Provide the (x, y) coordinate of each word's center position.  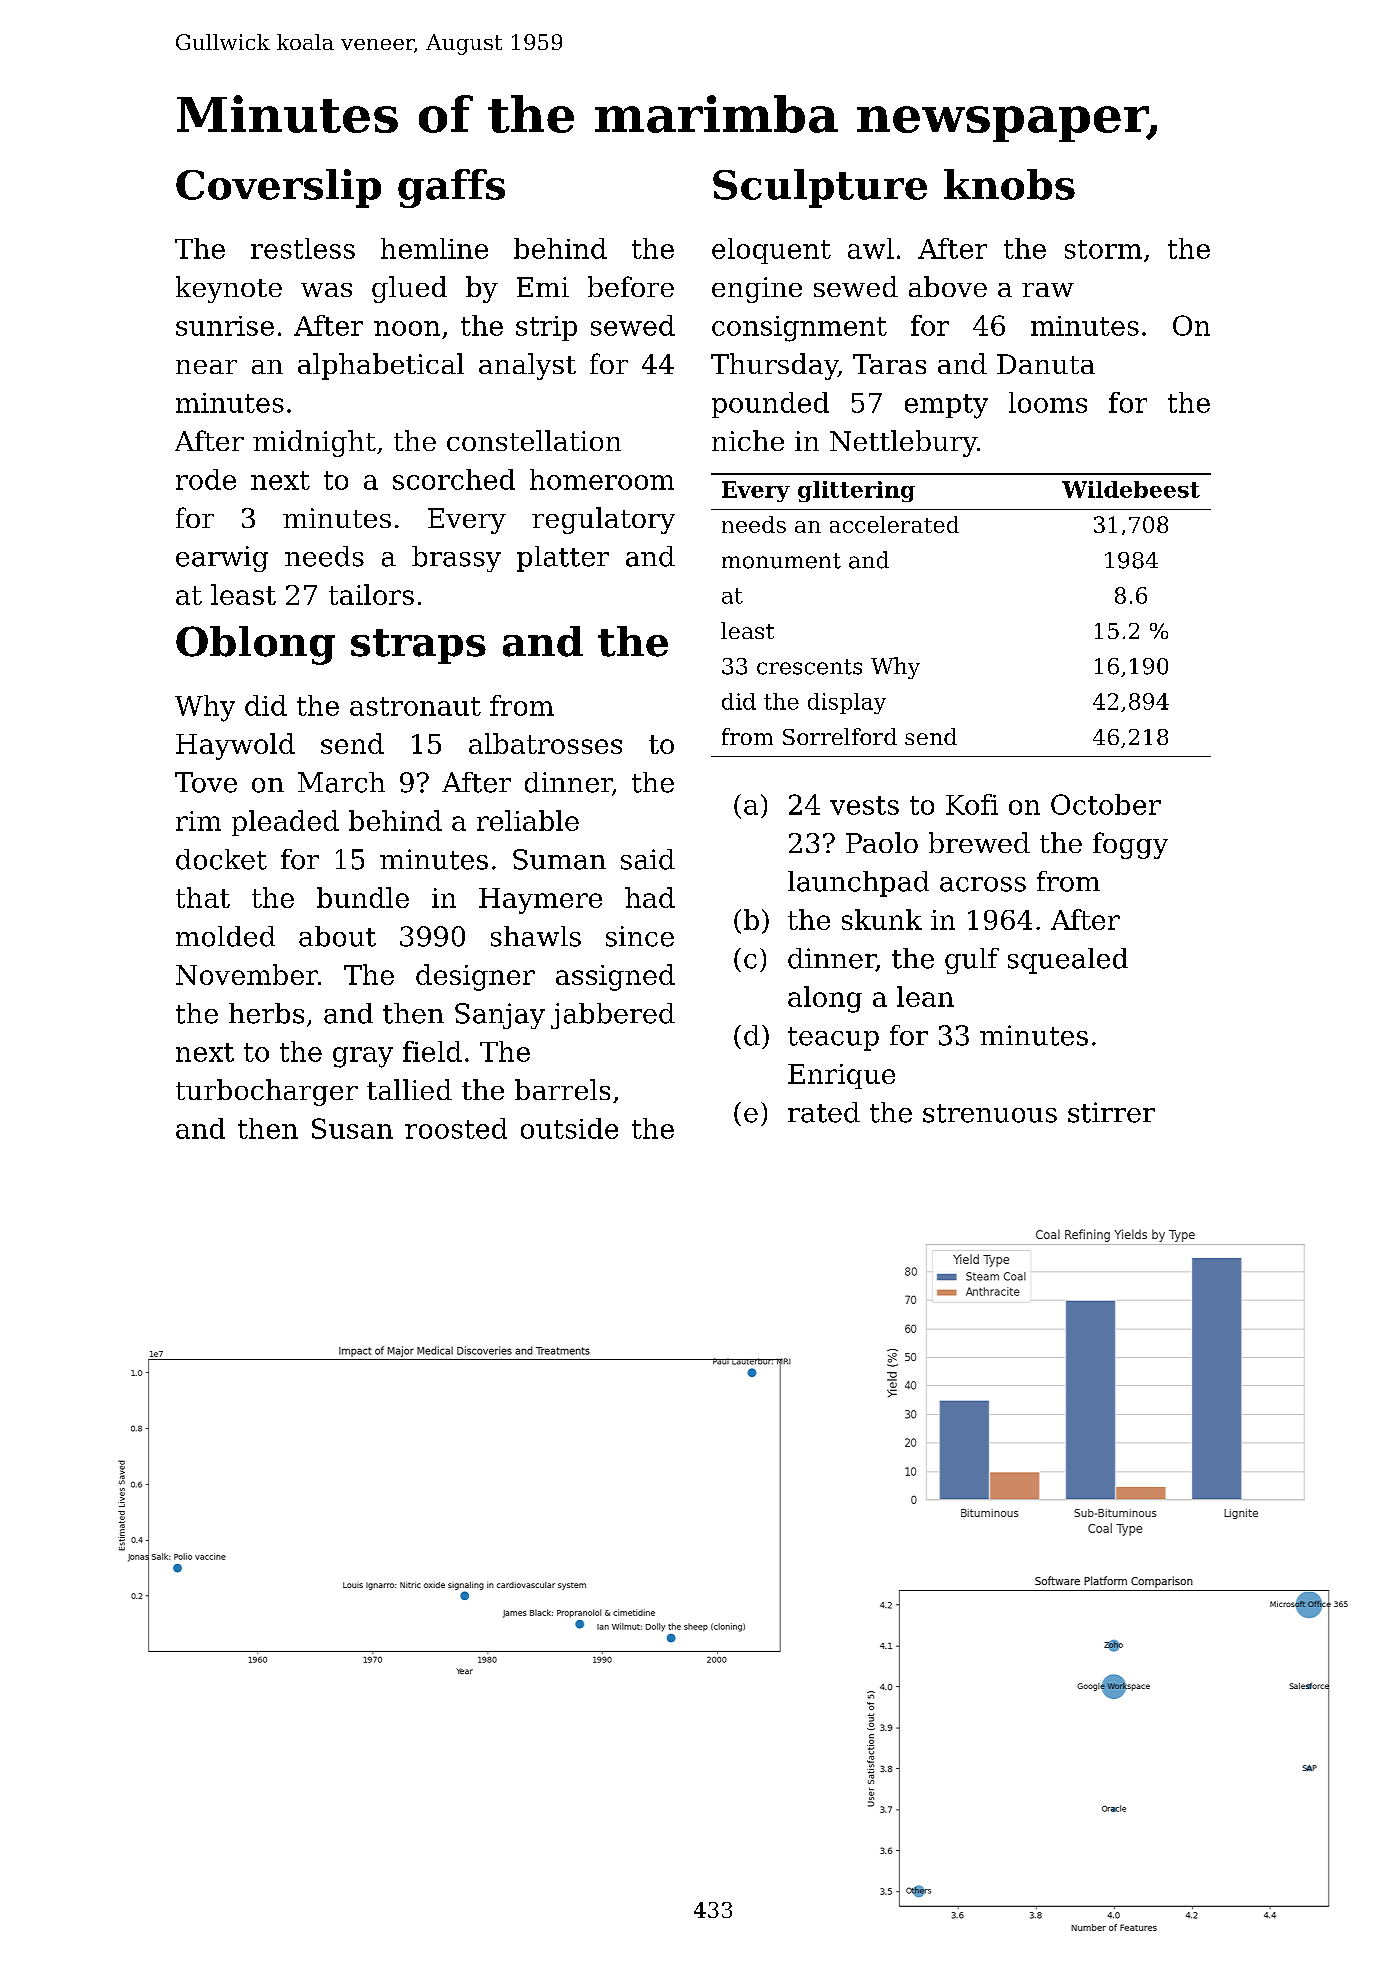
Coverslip (278, 188)
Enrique (841, 1076)
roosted (456, 1128)
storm (1103, 249)
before (631, 286)
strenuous (990, 1113)
